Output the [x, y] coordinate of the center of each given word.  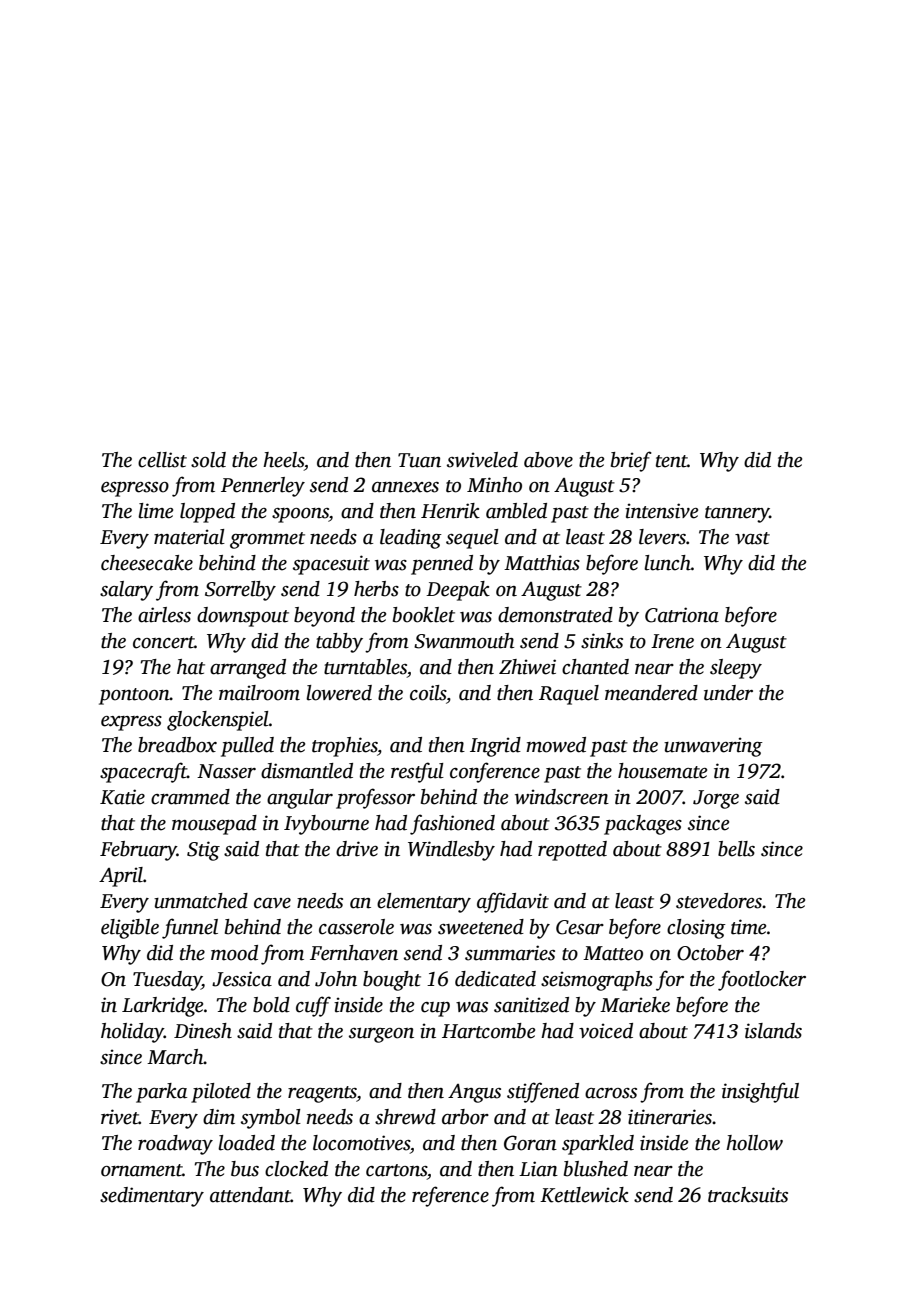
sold [208, 460]
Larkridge [162, 1007]
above [548, 460]
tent [672, 461]
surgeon [381, 1035]
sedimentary [152, 1197]
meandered [651, 693]
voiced [606, 1031]
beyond [324, 617]
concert [164, 642]
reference [450, 1196]
